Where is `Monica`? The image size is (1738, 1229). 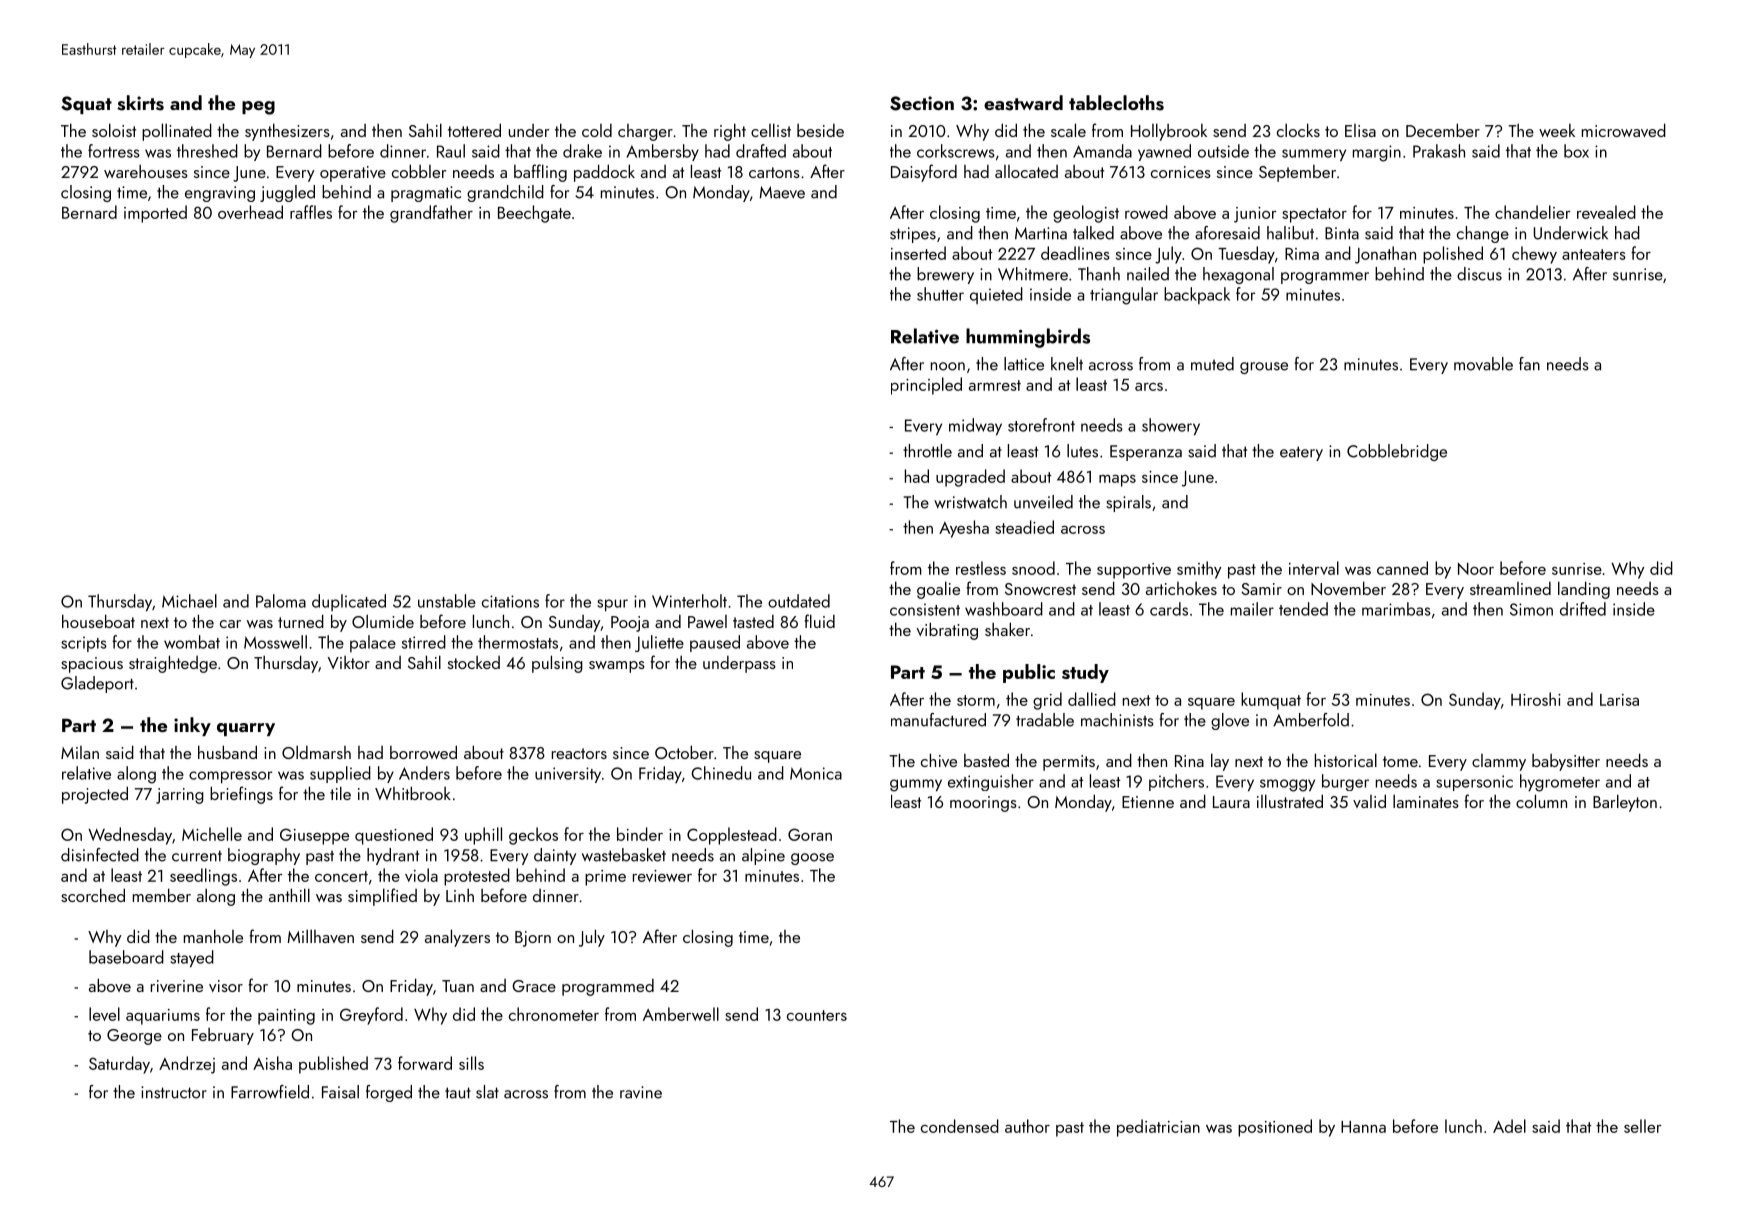
Monica is located at coordinates (816, 773).
